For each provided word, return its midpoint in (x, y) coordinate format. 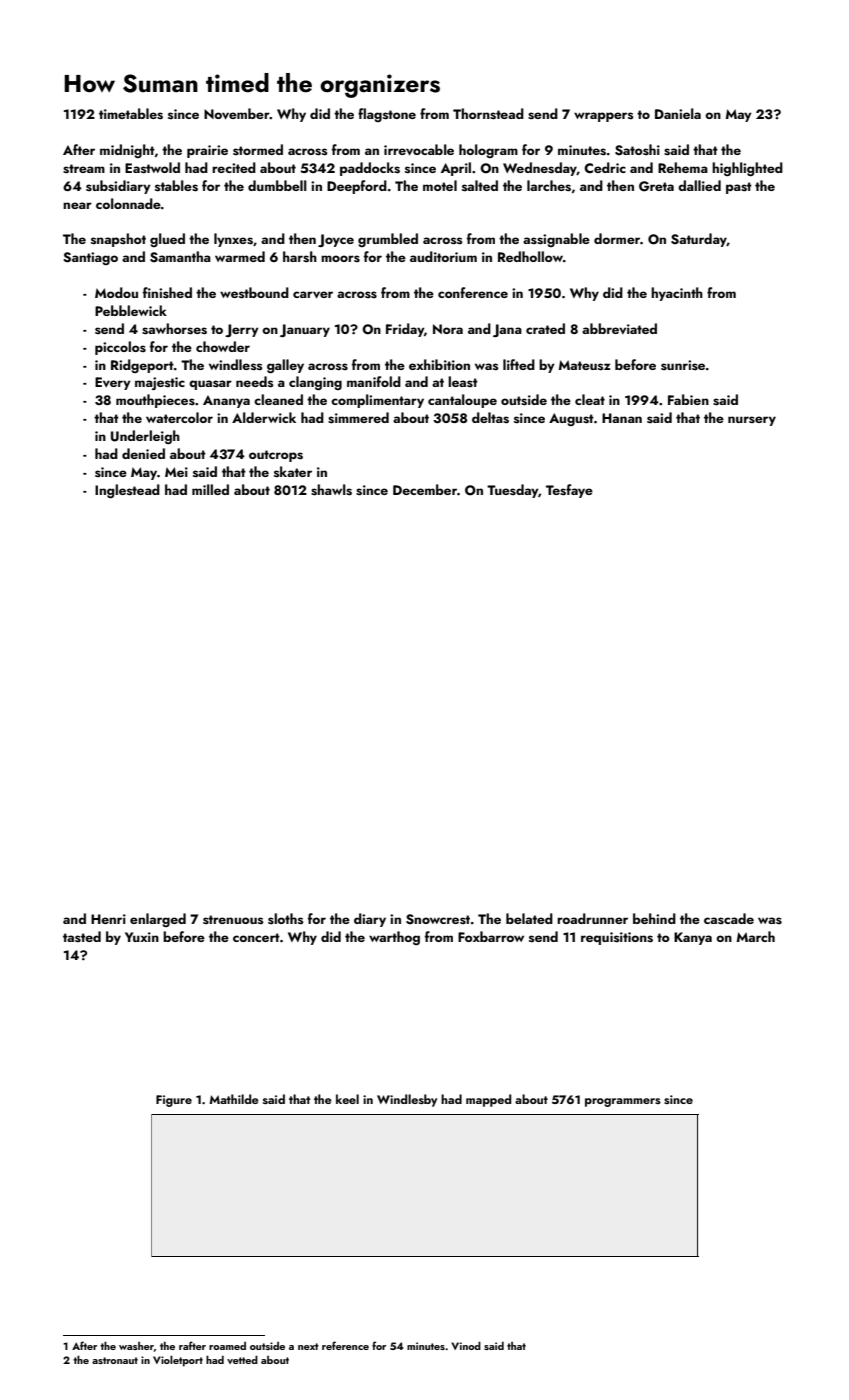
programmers (623, 1102)
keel (347, 1099)
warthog (394, 938)
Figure (174, 1101)
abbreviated (619, 328)
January (305, 330)
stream (84, 169)
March (756, 936)
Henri (108, 919)
